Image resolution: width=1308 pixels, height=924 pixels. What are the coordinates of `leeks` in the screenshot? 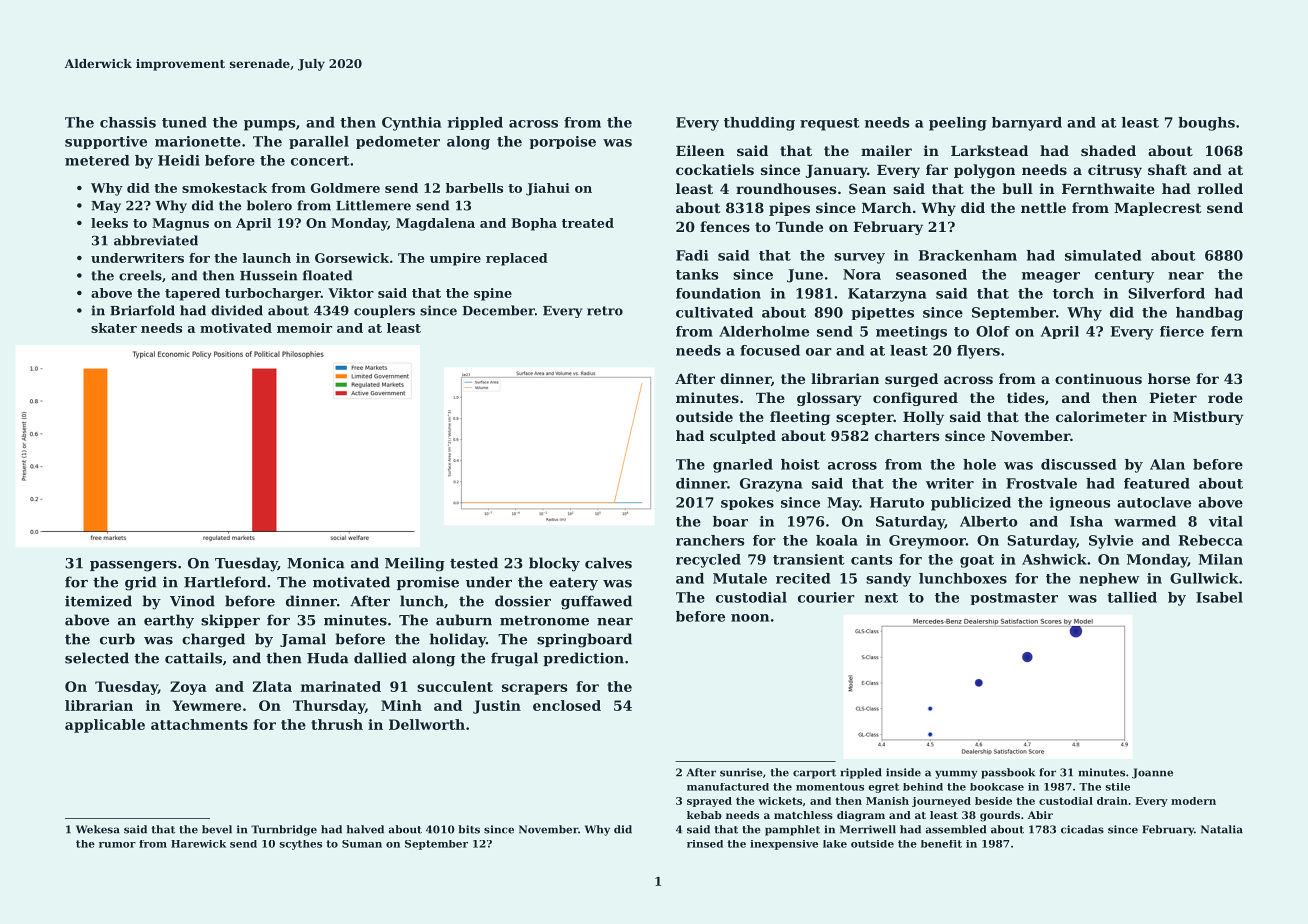 It's located at (109, 223).
